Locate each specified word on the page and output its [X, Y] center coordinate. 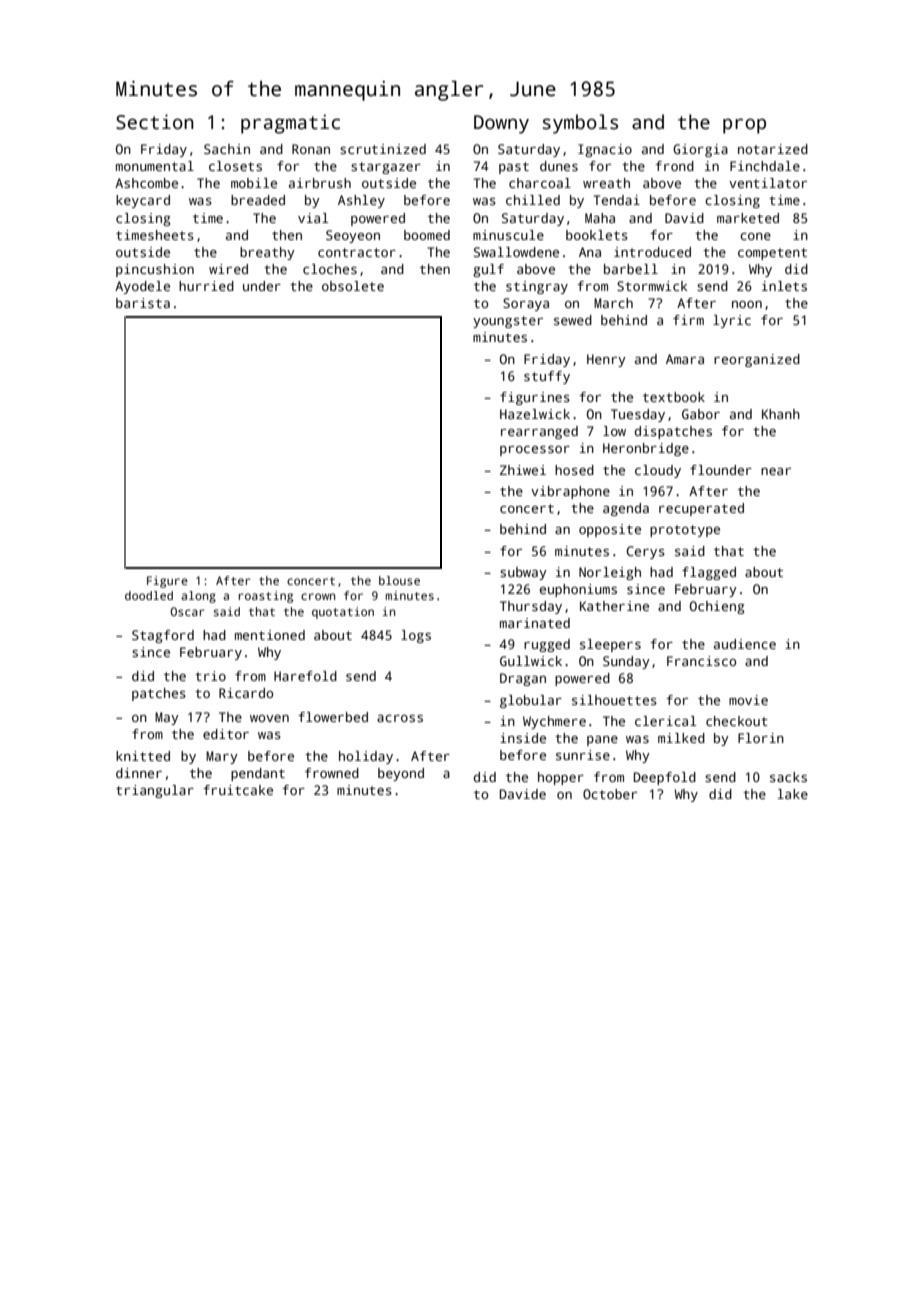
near [776, 471]
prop [744, 126]
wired [228, 269]
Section [155, 122]
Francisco [701, 661]
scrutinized [383, 149]
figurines [535, 398]
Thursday [531, 607]
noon [747, 304]
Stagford [163, 636]
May [167, 718]
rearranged [539, 432]
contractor [357, 252]
